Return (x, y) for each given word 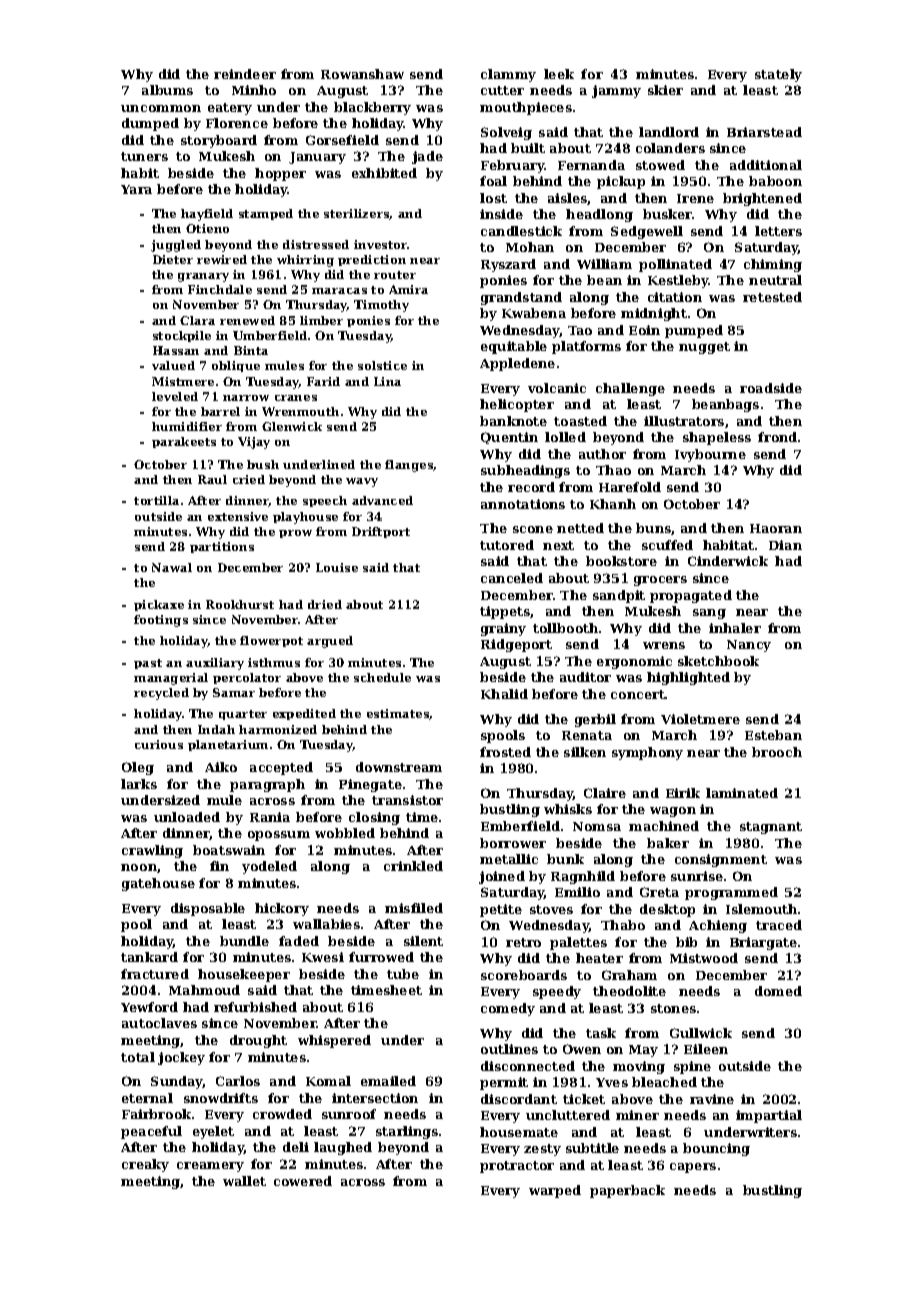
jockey (181, 1058)
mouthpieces (526, 108)
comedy (508, 1009)
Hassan (176, 350)
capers (693, 1168)
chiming (773, 265)
